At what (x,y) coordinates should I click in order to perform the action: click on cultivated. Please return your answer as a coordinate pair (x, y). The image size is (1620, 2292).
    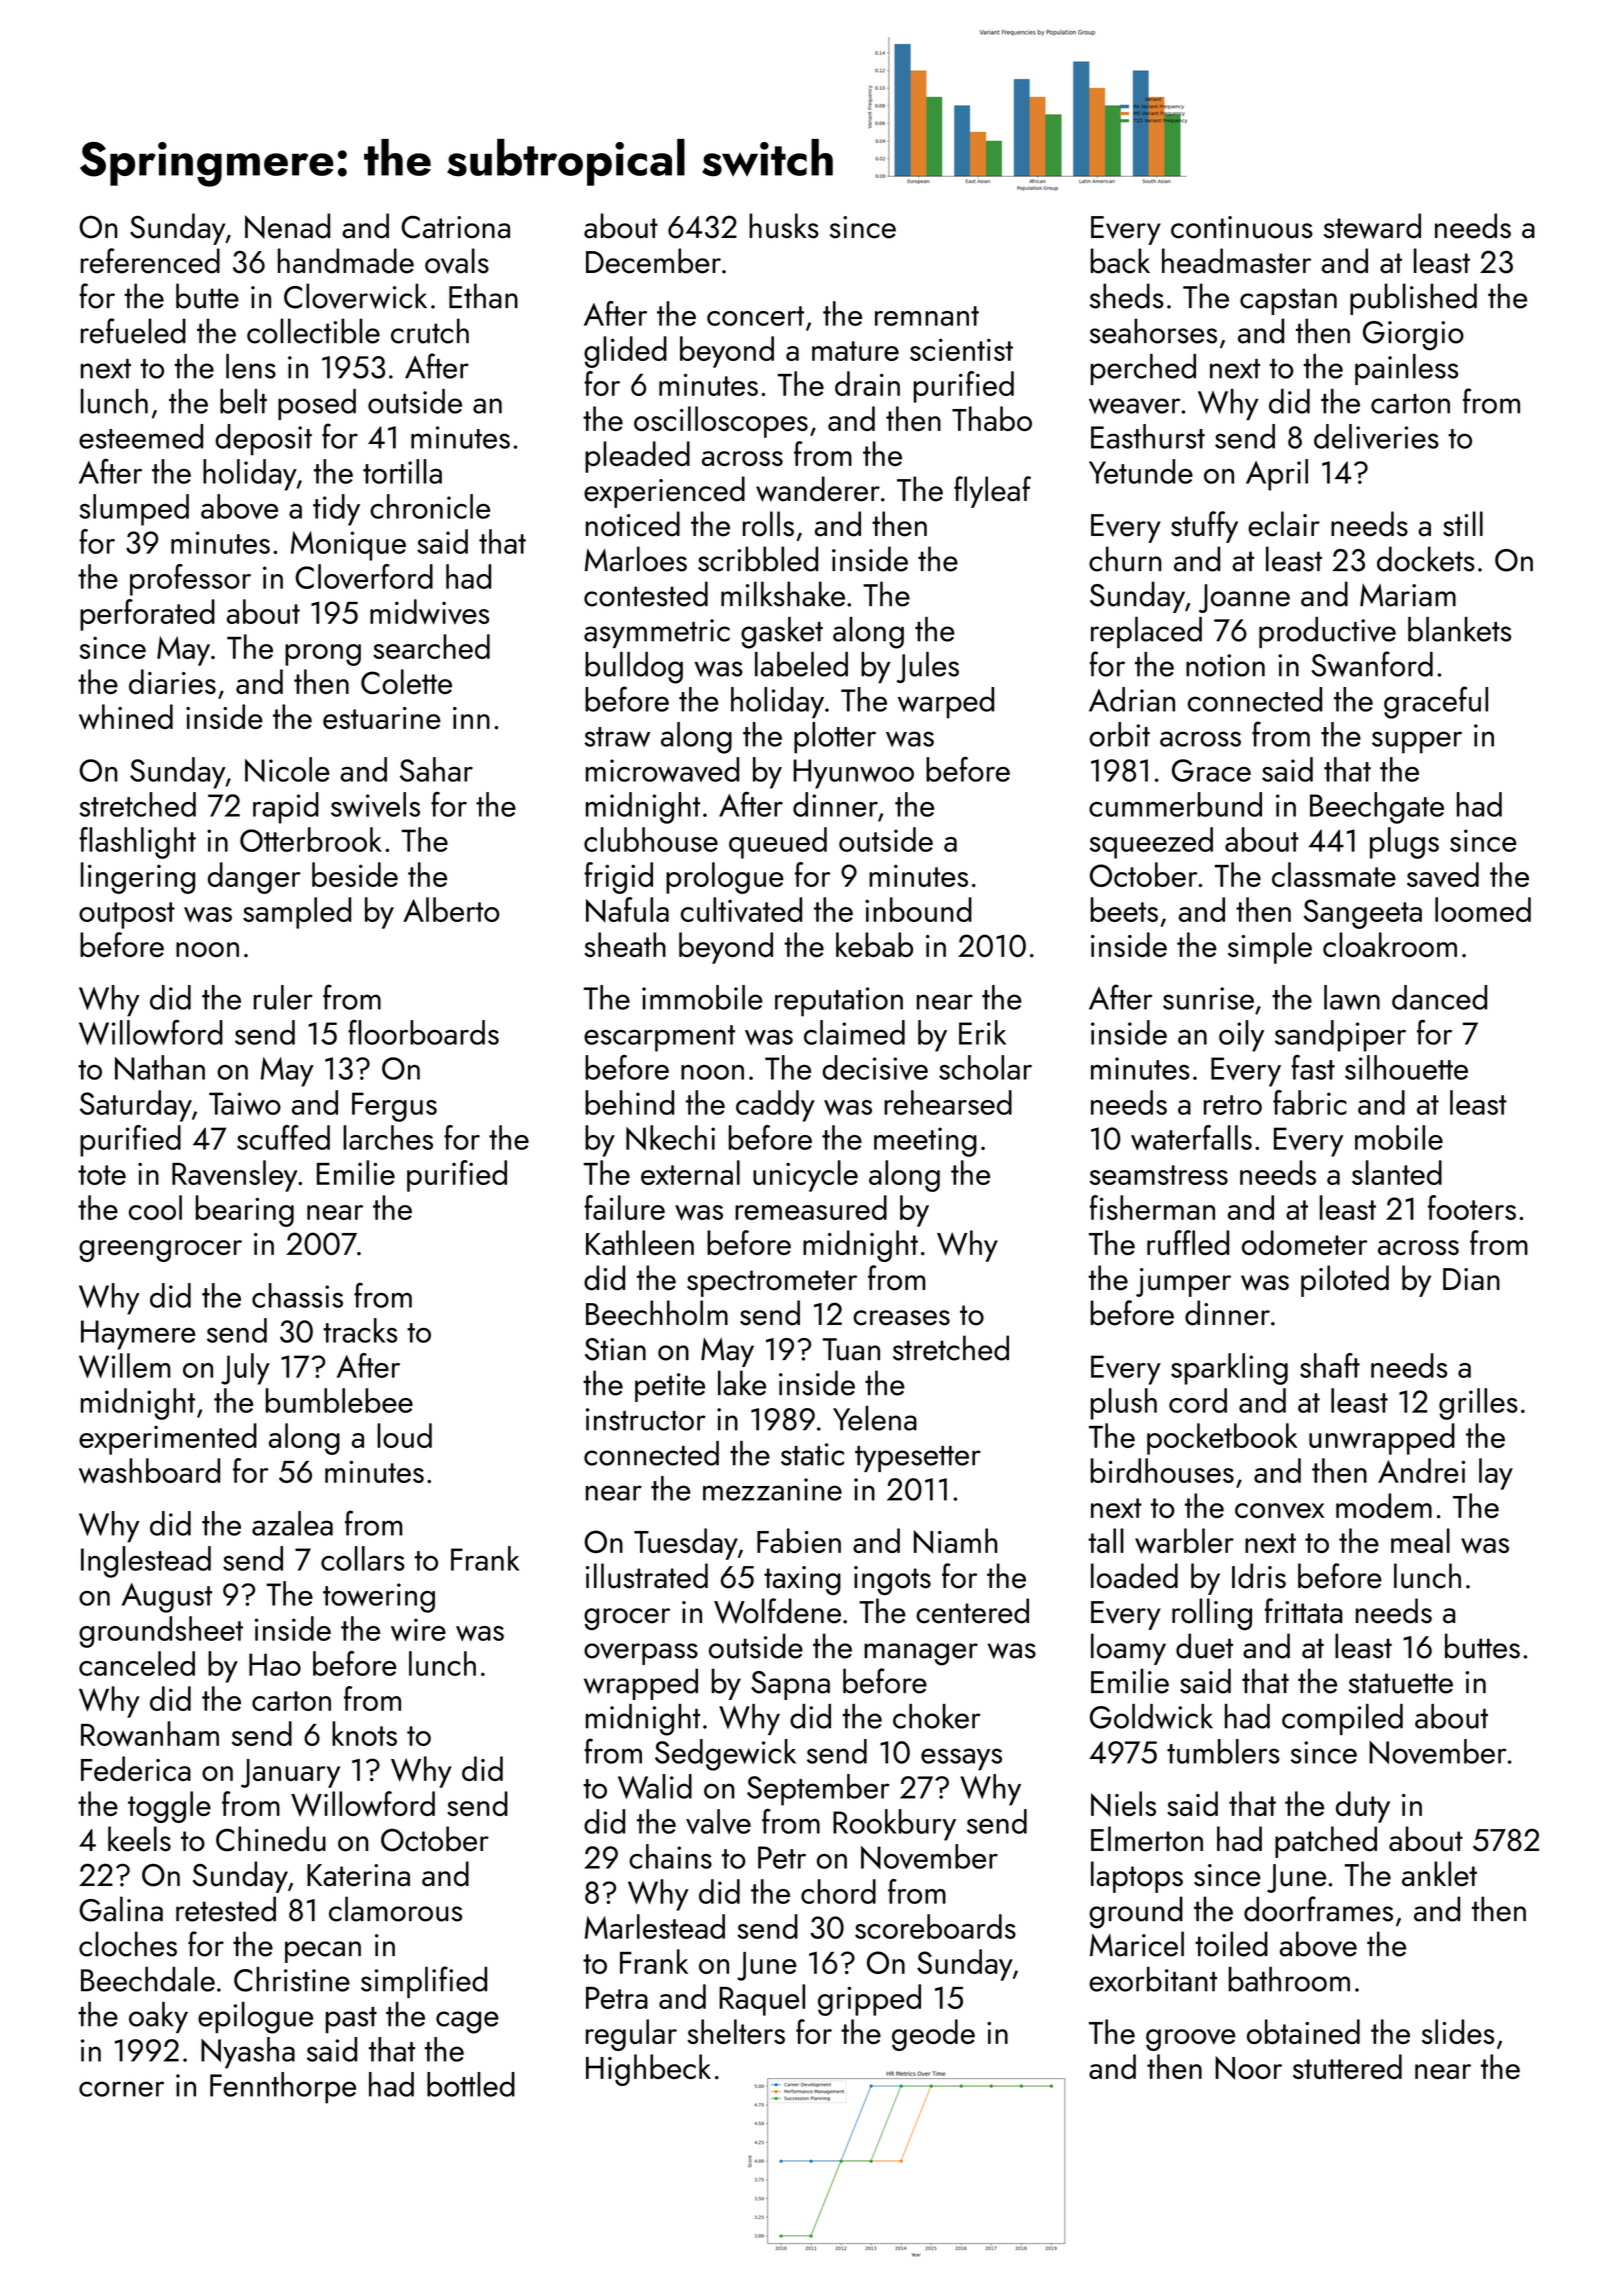
    Looking at the image, I should click on (741, 909).
